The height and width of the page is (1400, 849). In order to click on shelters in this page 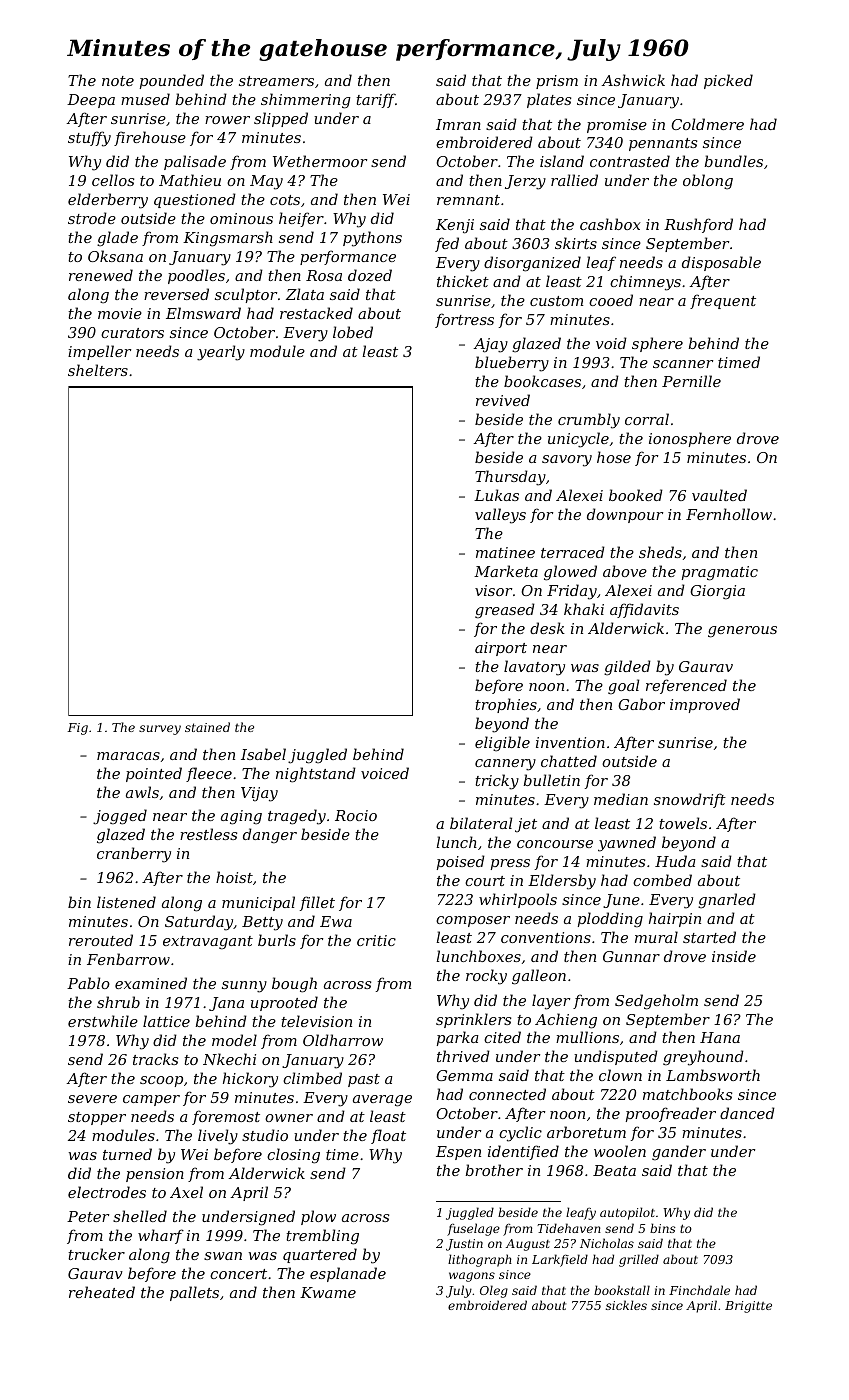, I will do `click(98, 370)`.
